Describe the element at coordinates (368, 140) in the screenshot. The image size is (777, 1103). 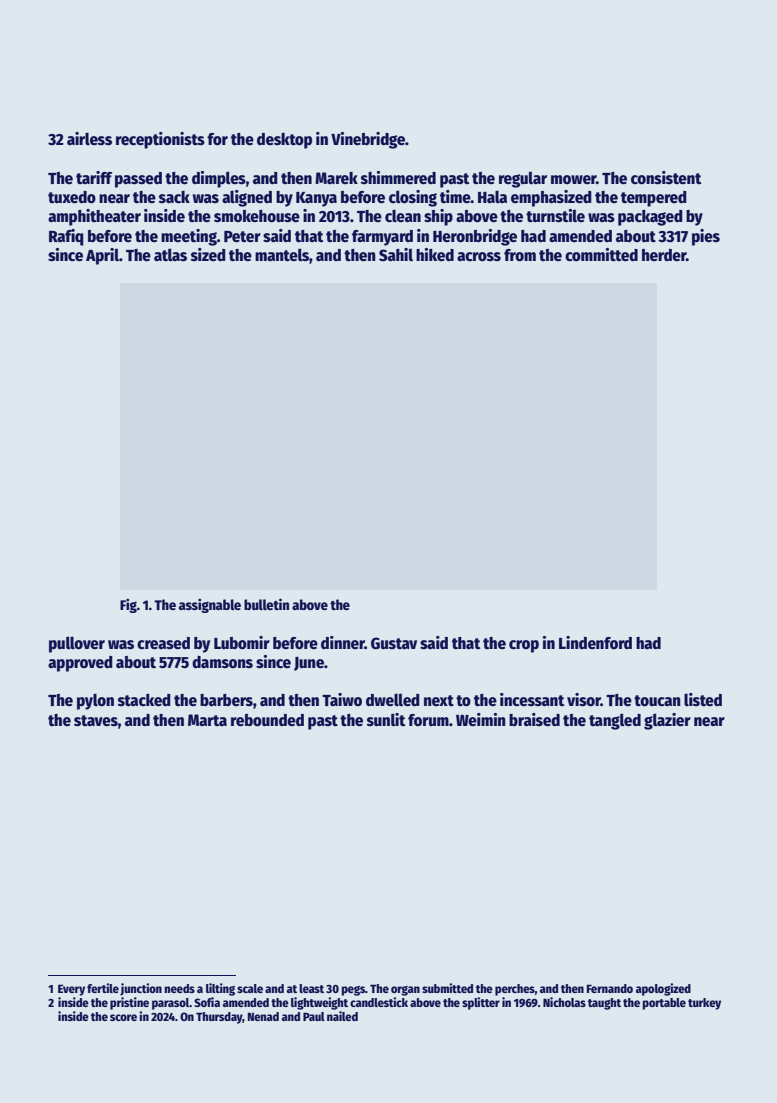
I see `Vinebridge` at that location.
